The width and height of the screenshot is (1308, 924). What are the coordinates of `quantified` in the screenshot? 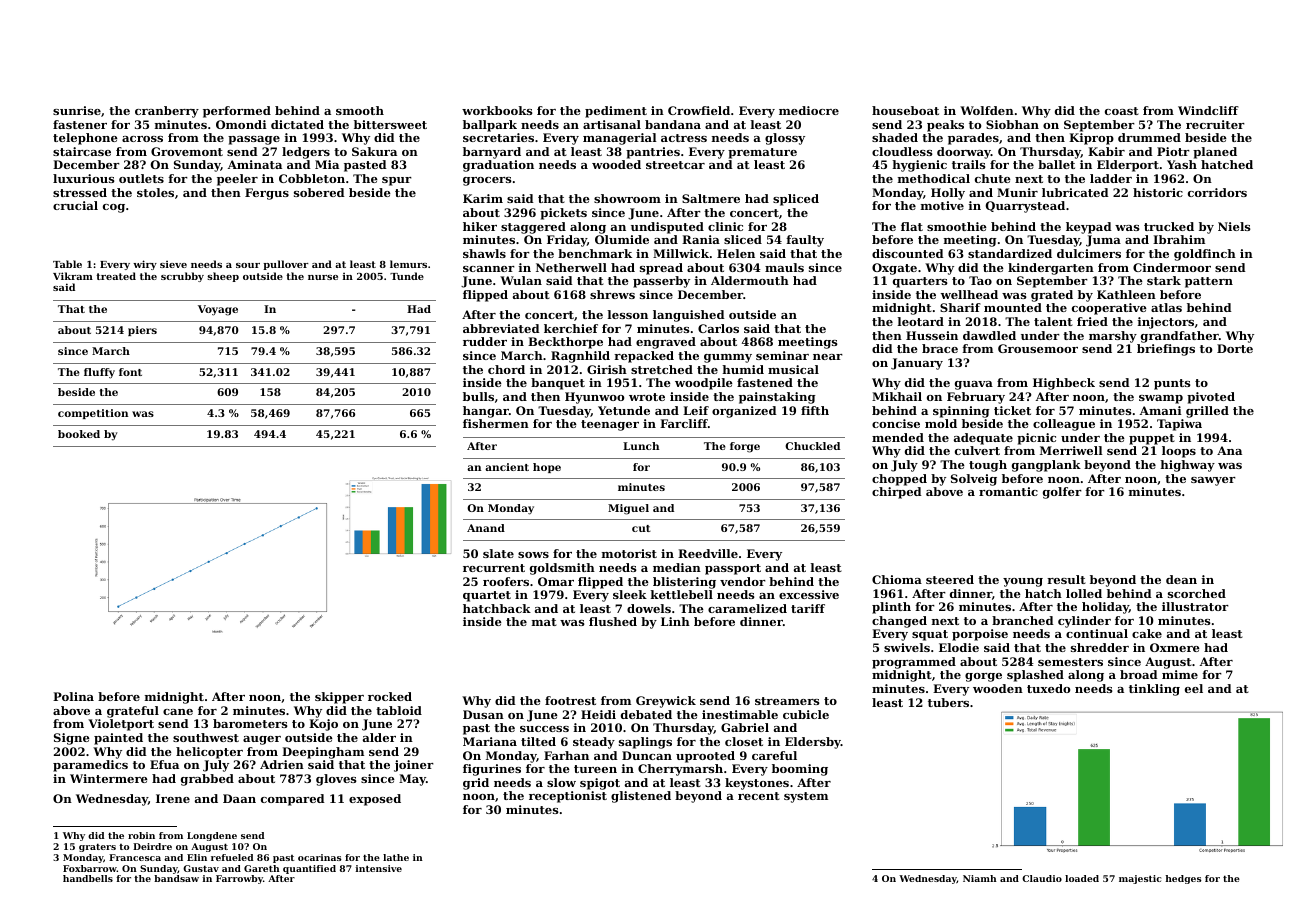 It's located at (309, 869).
